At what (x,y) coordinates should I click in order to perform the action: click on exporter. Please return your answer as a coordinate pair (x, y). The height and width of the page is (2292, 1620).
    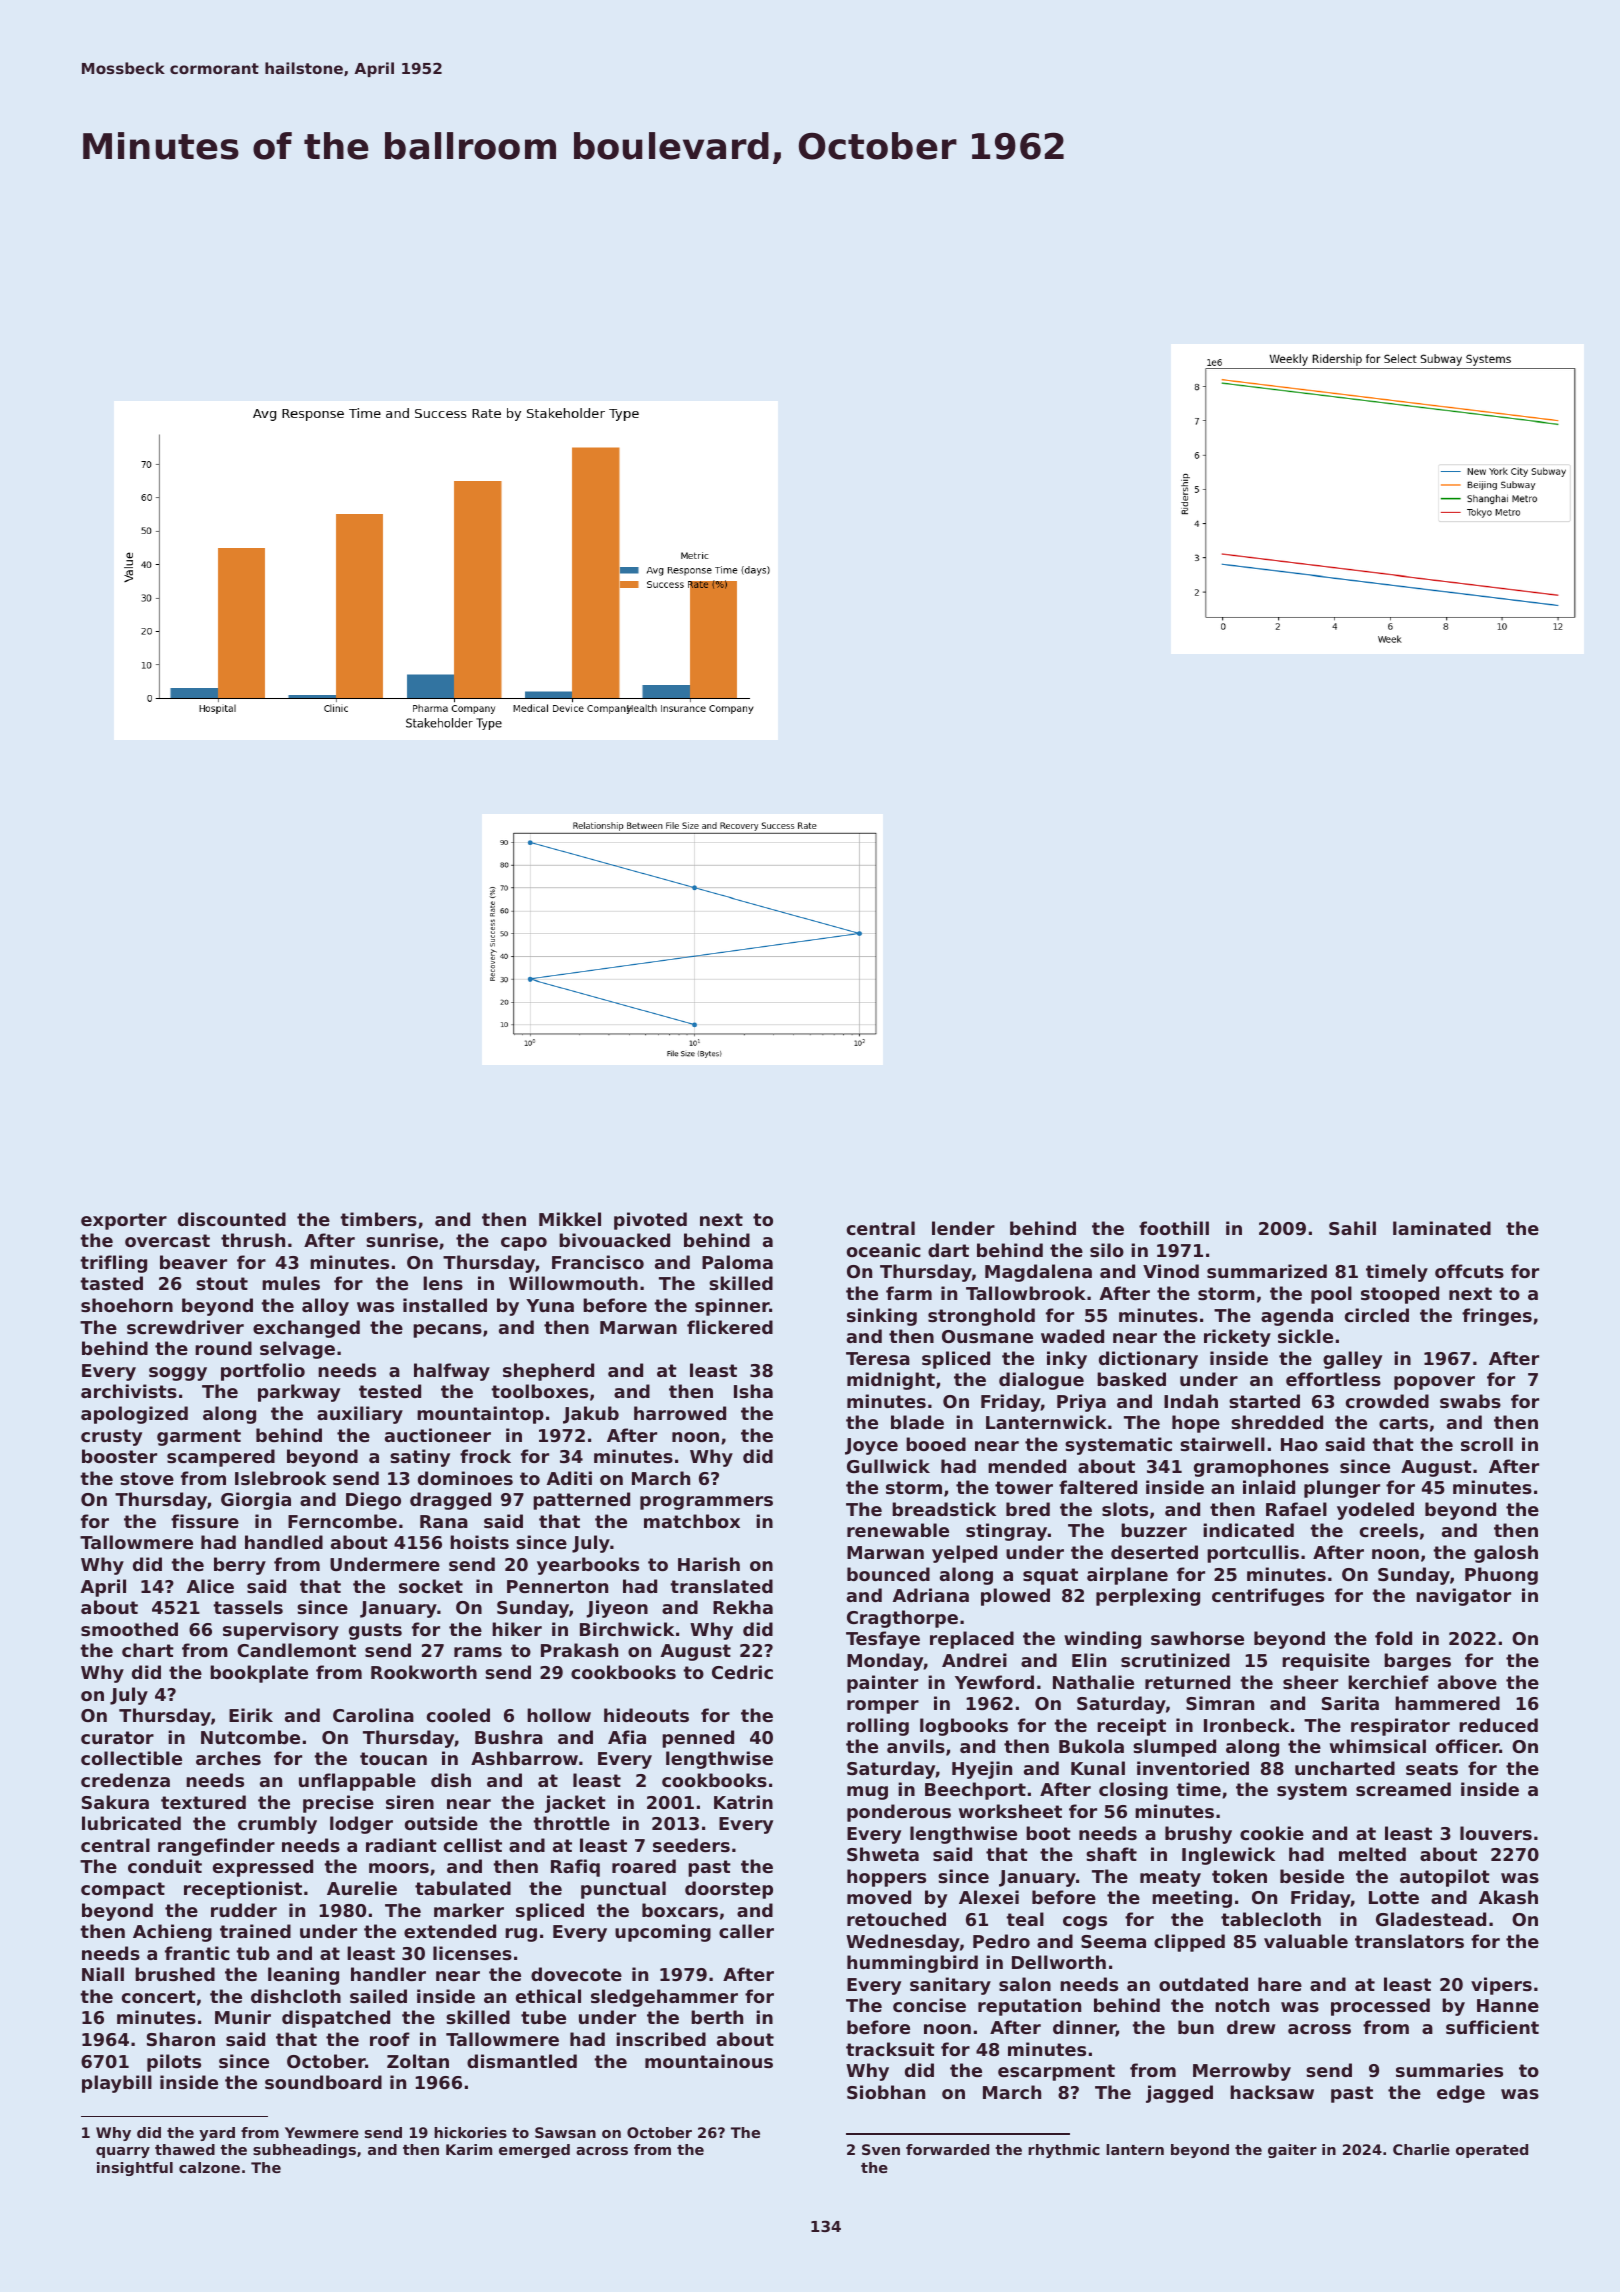
    Looking at the image, I should click on (124, 1221).
